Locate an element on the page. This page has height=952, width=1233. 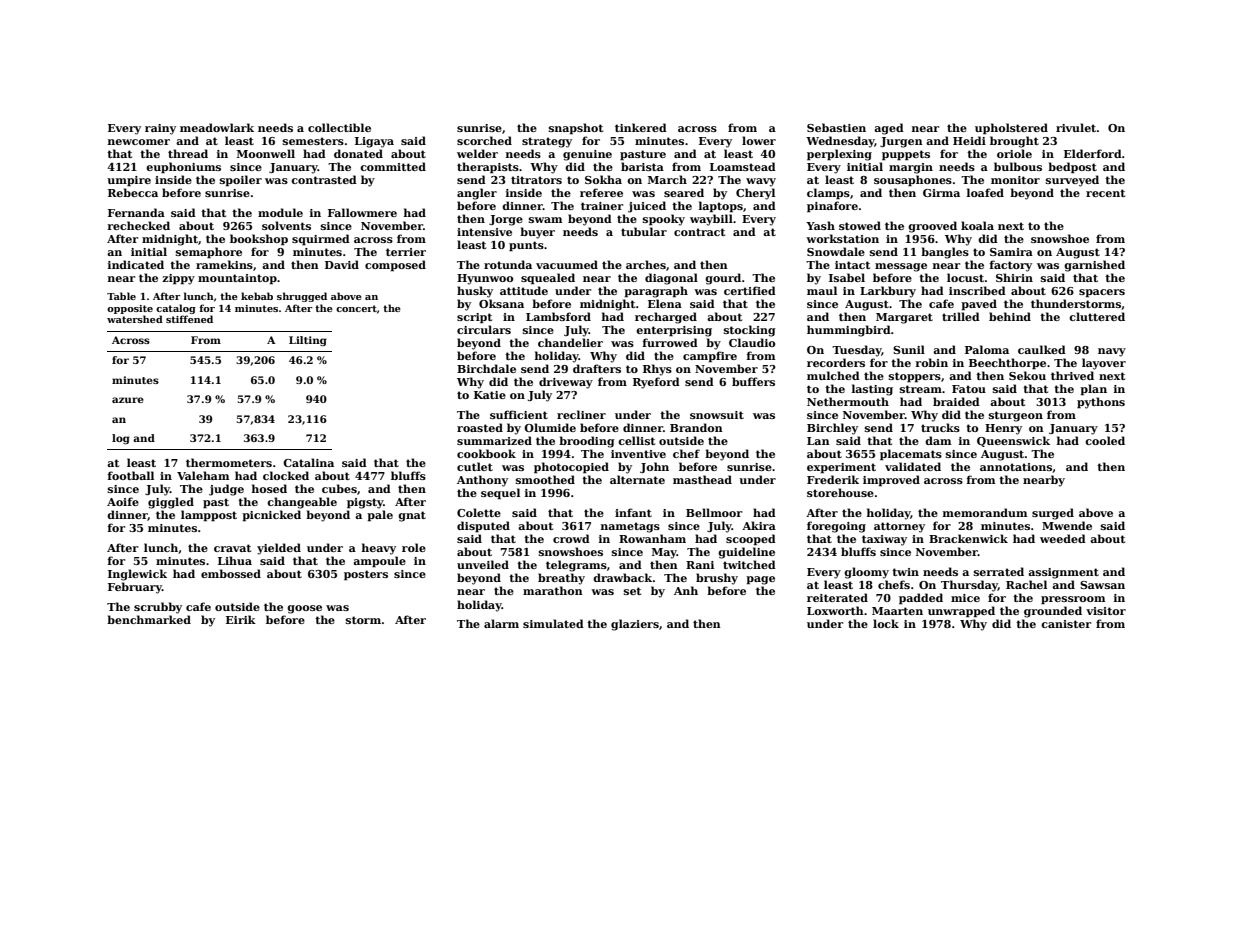
rainy is located at coordinates (160, 129).
